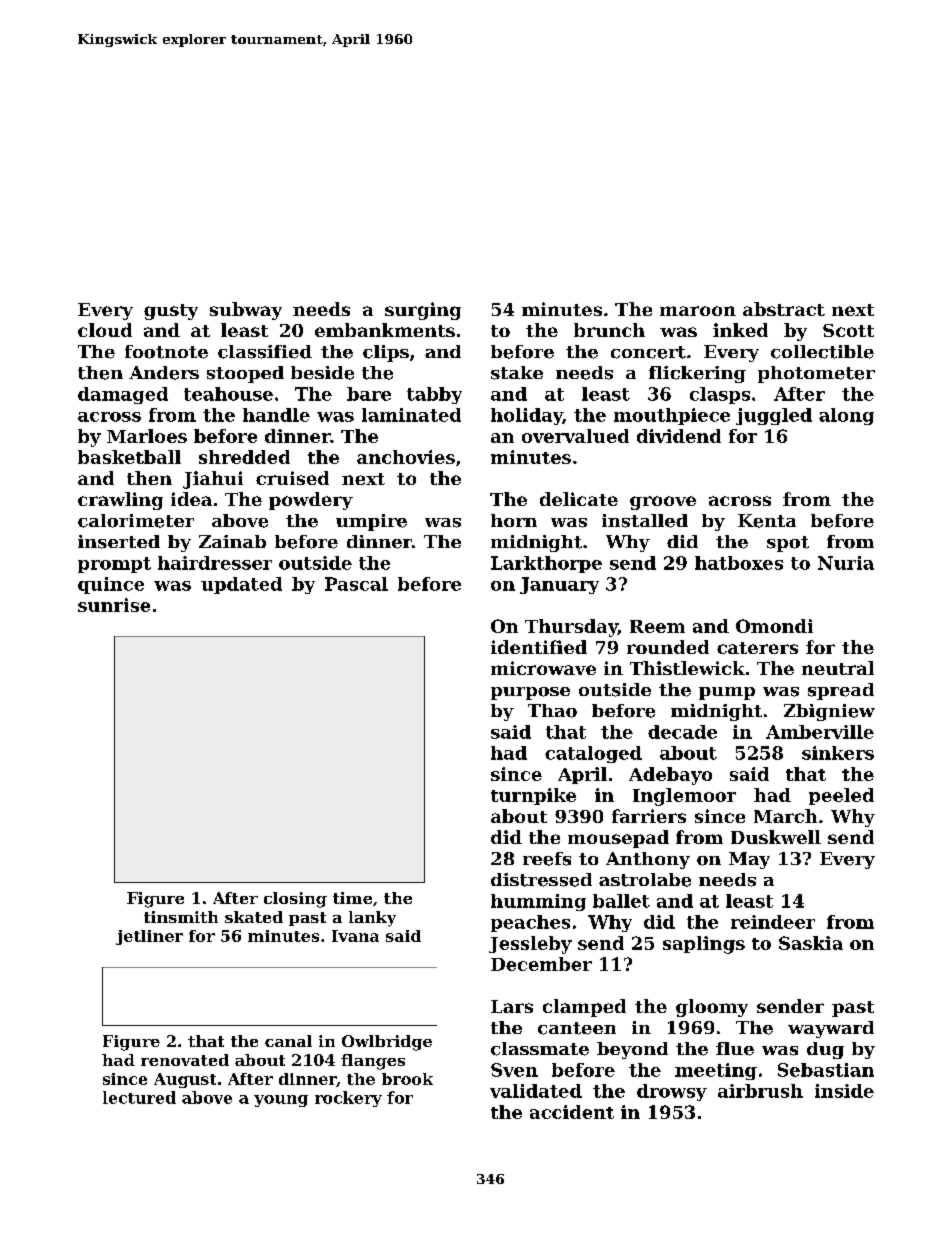 The image size is (952, 1233). Describe the element at coordinates (423, 311) in the image. I see `surging` at that location.
